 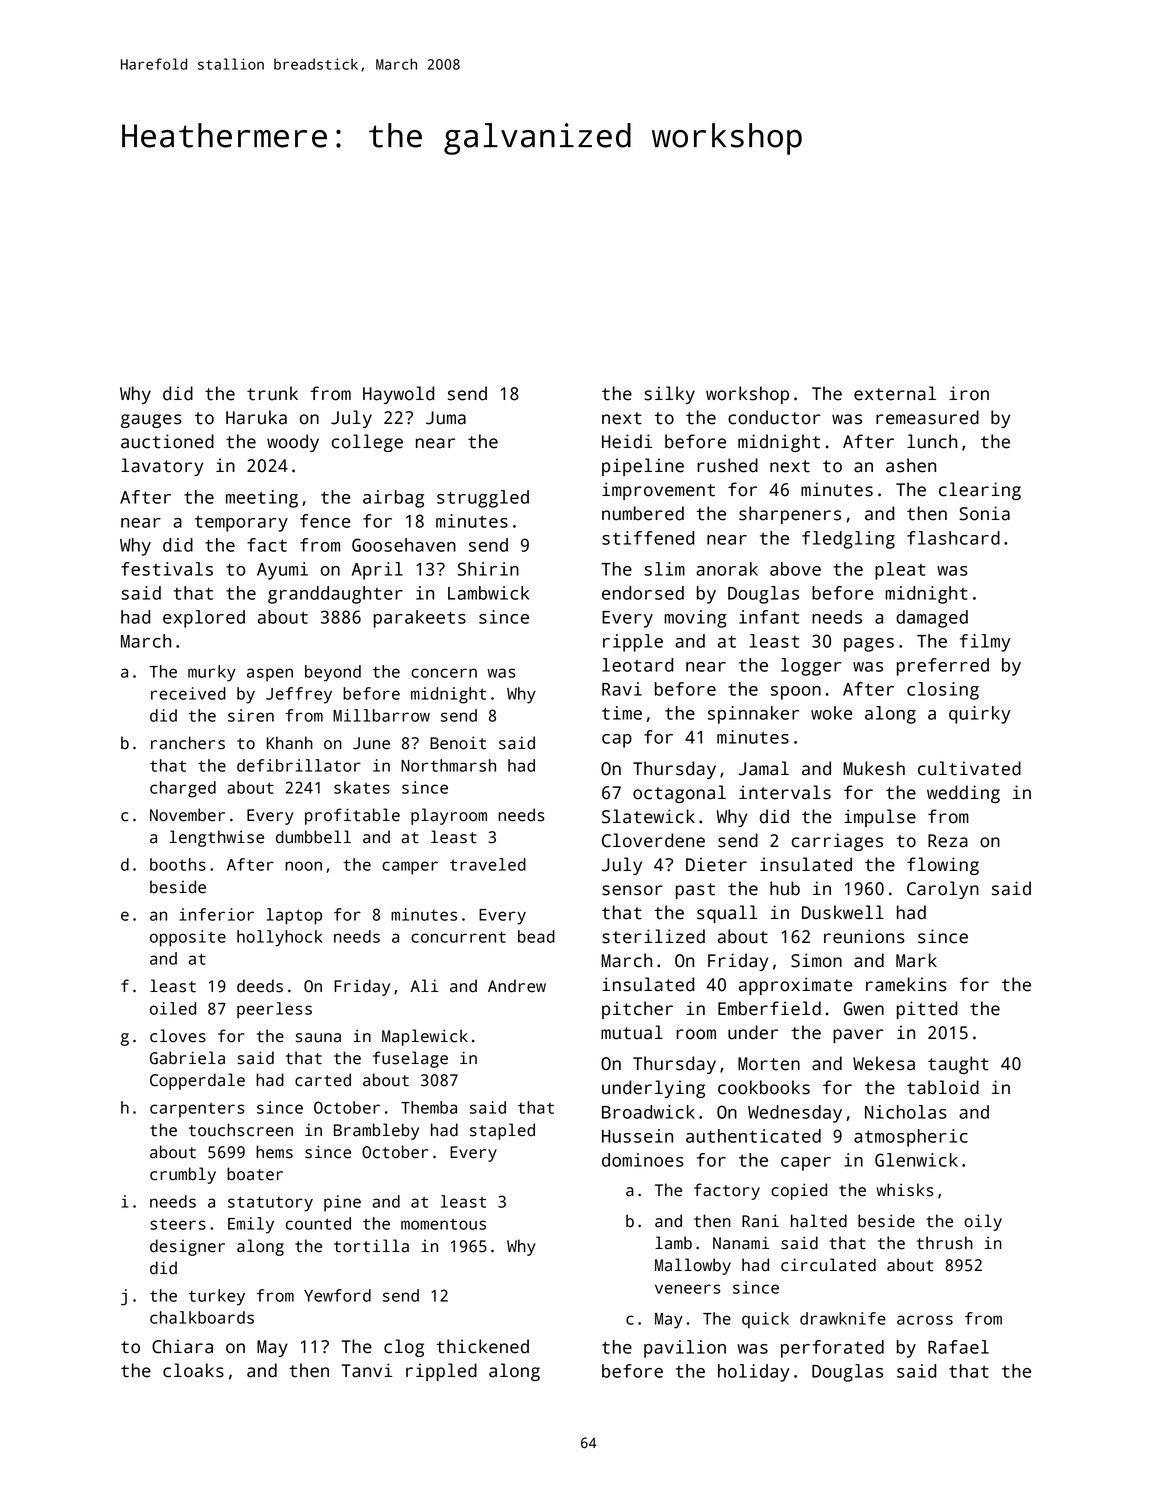 I want to click on pitted, so click(x=927, y=1010).
